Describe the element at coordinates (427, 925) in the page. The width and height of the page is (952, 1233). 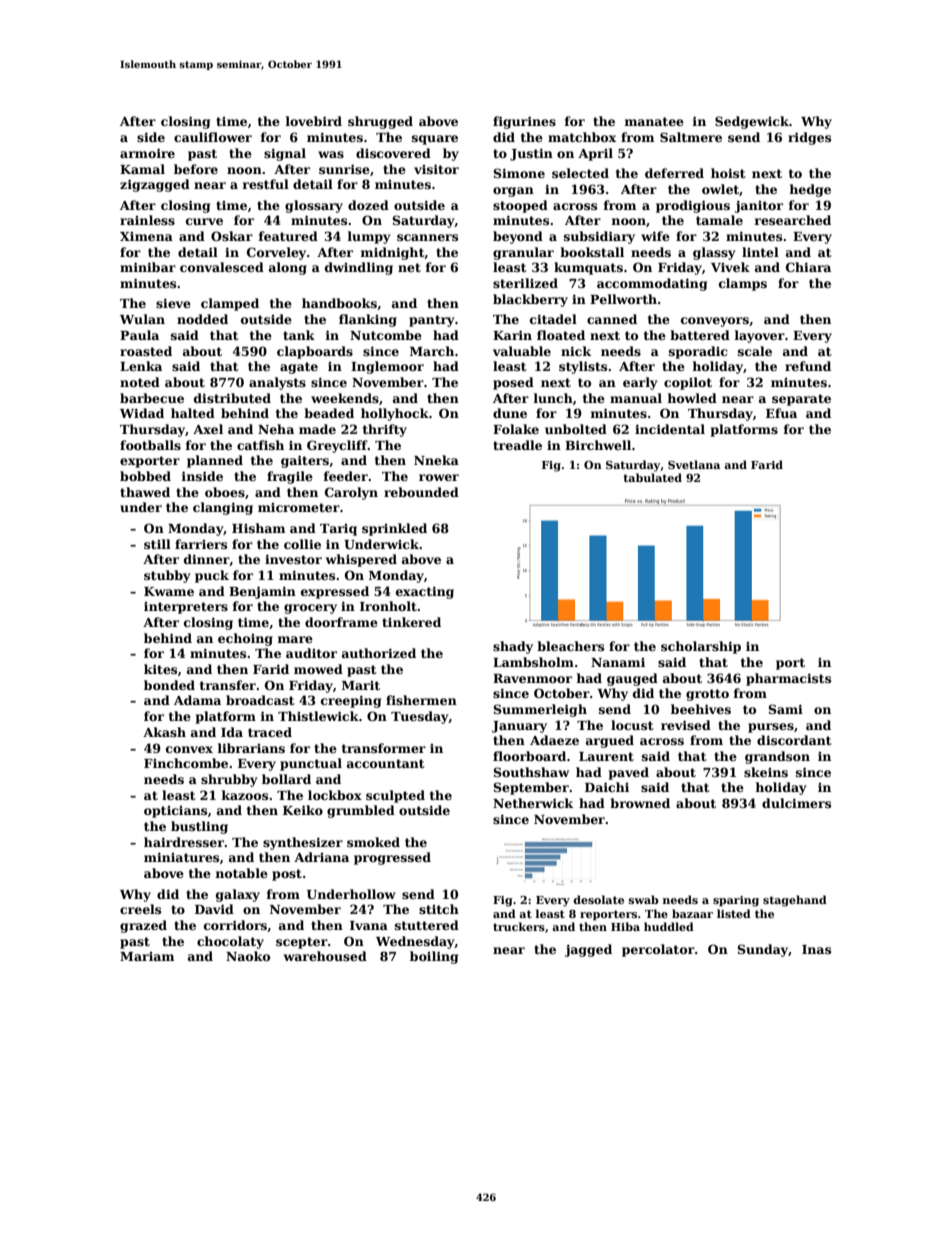
I see `stuttered` at that location.
